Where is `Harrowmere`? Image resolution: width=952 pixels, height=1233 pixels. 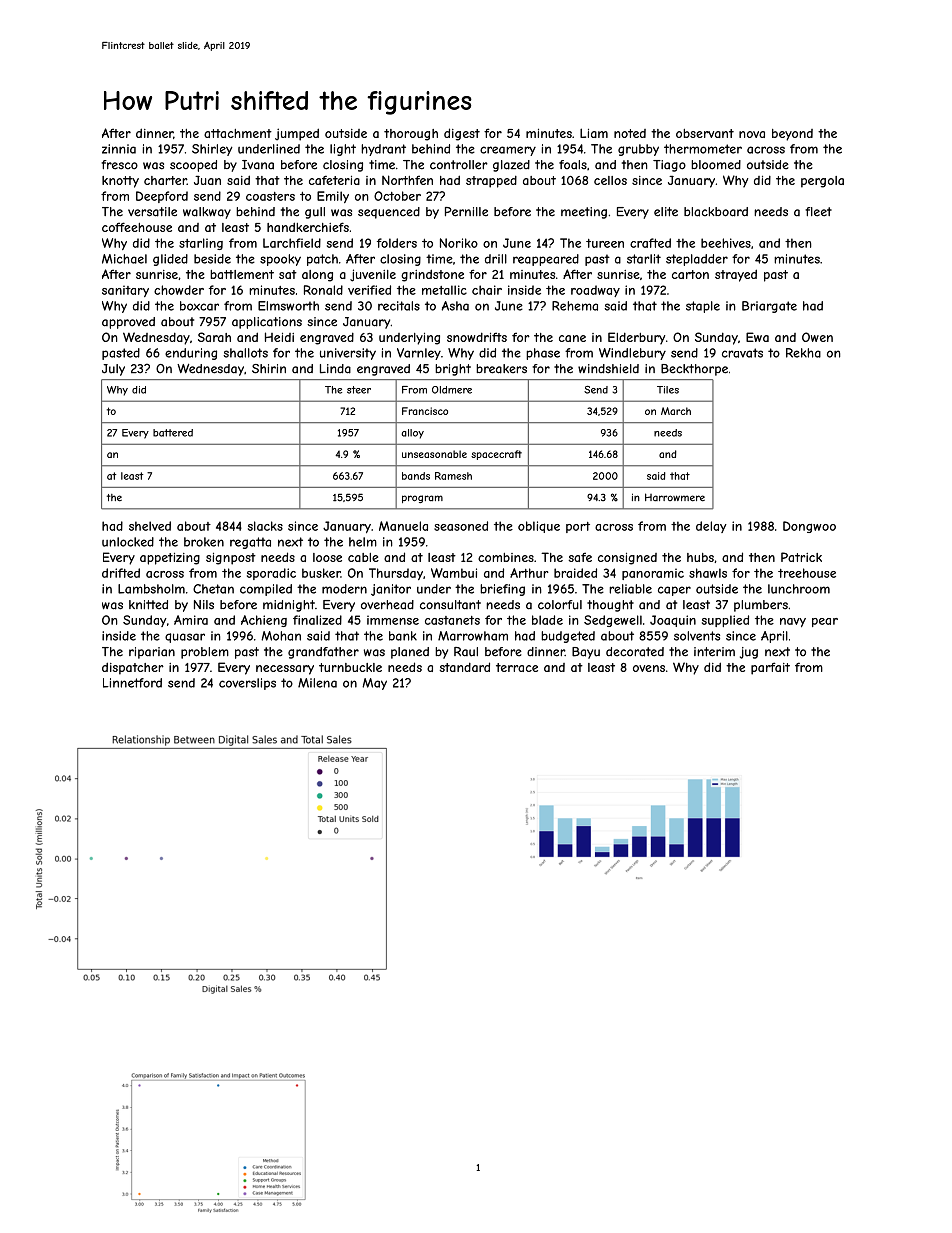
Harrowmere is located at coordinates (675, 497).
